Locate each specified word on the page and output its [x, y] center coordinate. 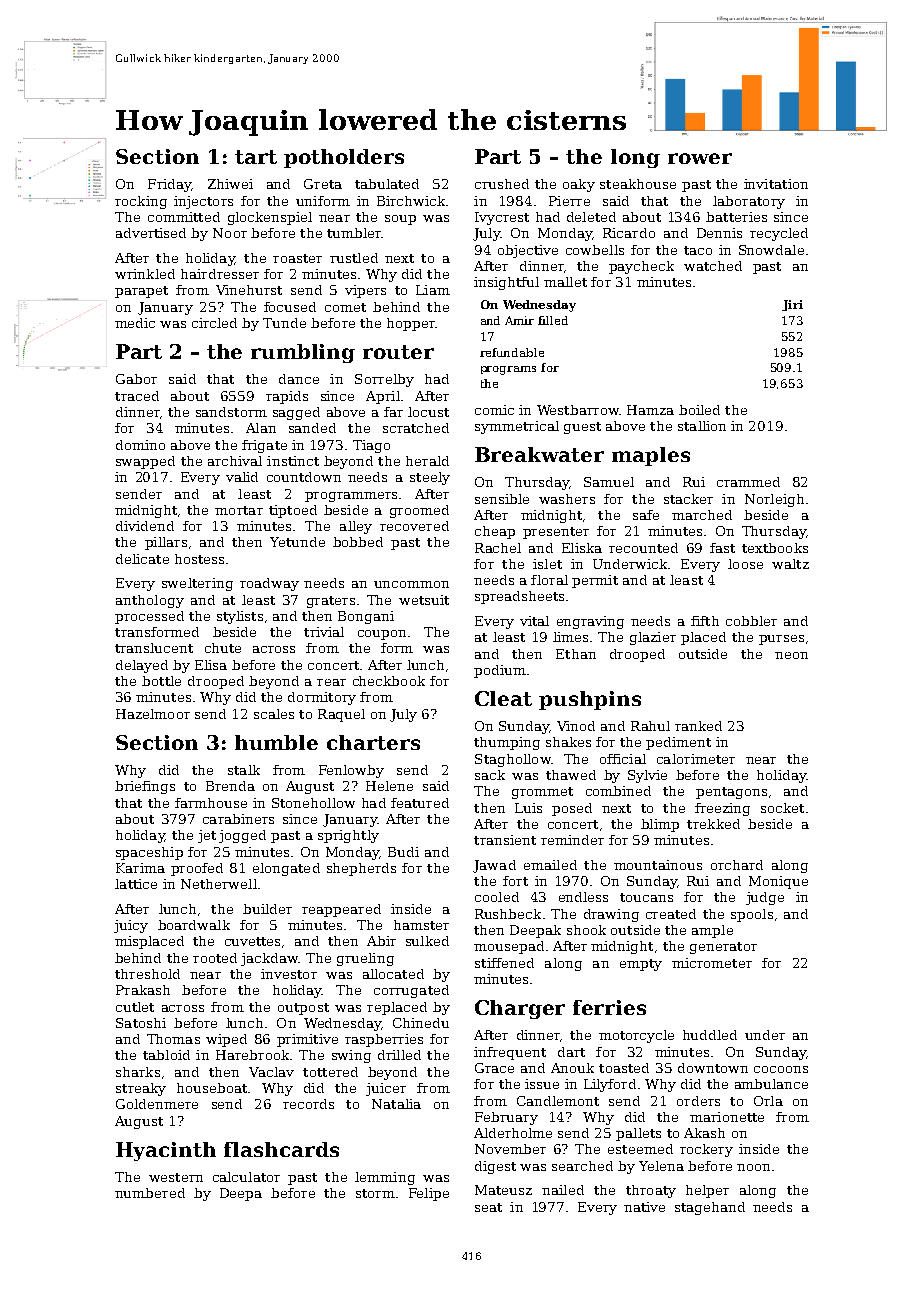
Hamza [650, 410]
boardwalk [194, 925]
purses [781, 640]
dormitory [322, 698]
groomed [419, 511]
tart [256, 157]
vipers [365, 291]
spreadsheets [519, 597]
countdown [304, 477]
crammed [748, 482]
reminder [572, 840]
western [176, 1177]
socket [782, 808]
